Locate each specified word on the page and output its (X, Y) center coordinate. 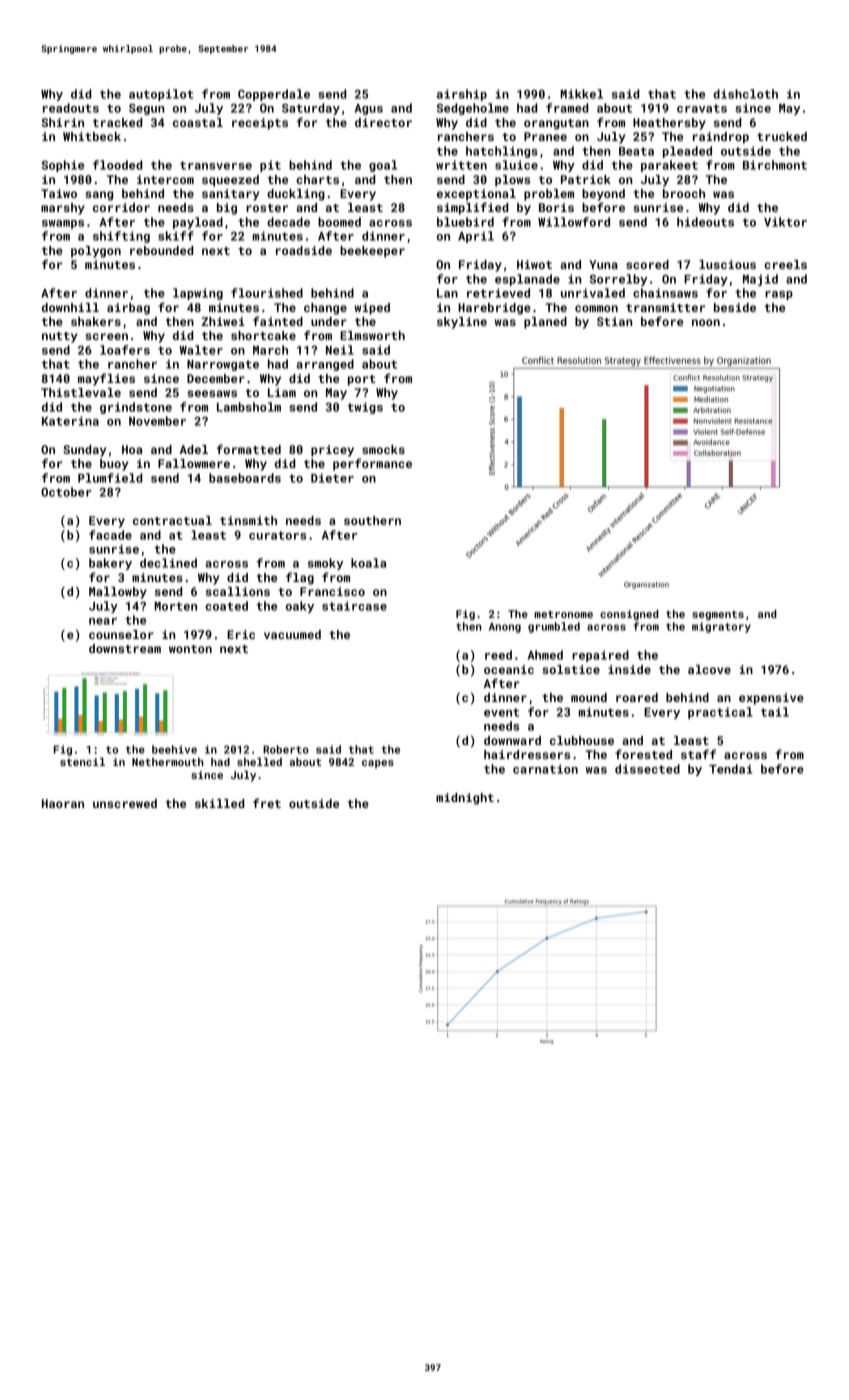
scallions (238, 591)
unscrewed (125, 803)
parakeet (669, 166)
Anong (505, 627)
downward (512, 740)
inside (629, 669)
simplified (472, 208)
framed (567, 108)
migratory (721, 627)
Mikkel (581, 94)
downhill (70, 307)
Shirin (63, 122)
